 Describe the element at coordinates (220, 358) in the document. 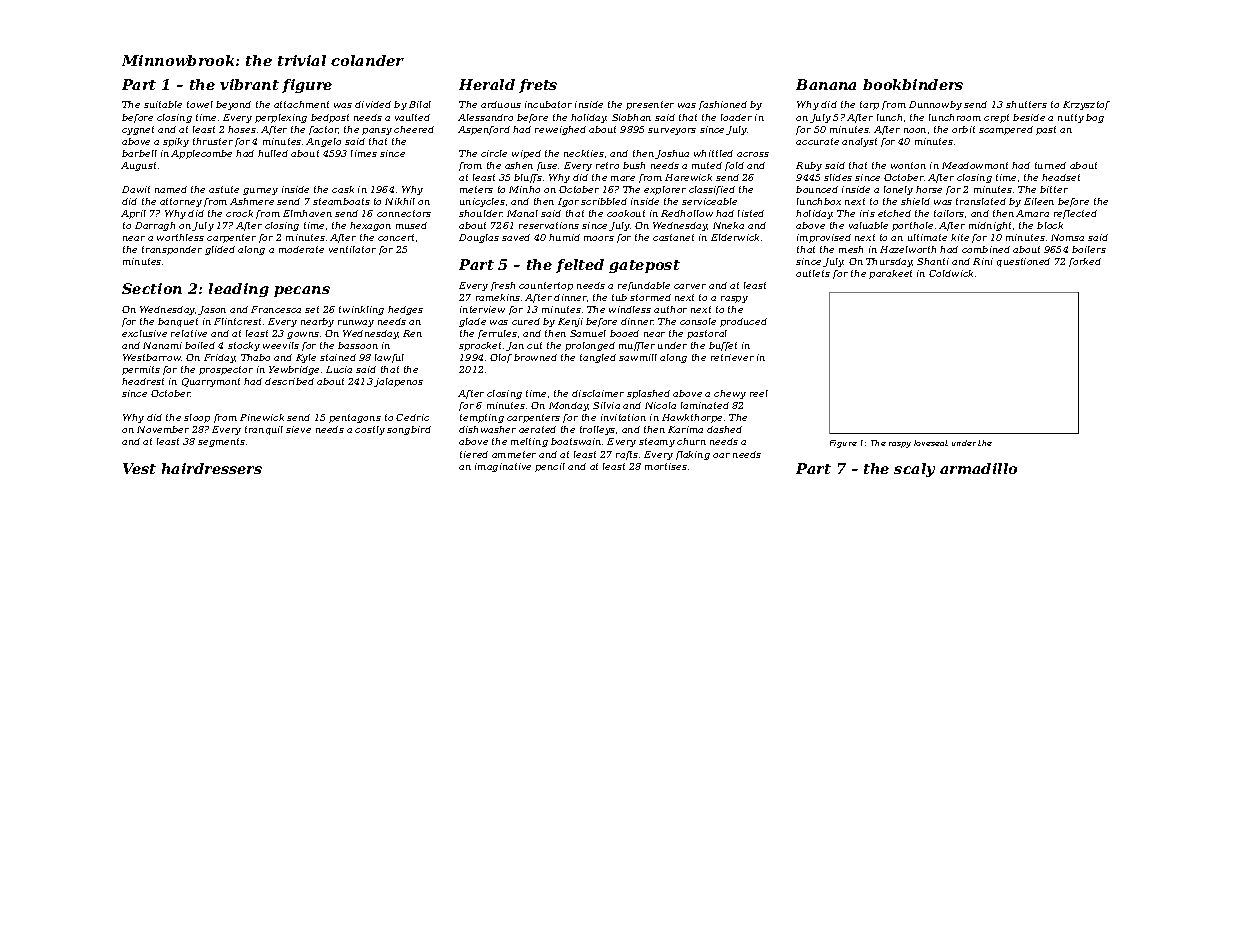

I see `Friday` at that location.
